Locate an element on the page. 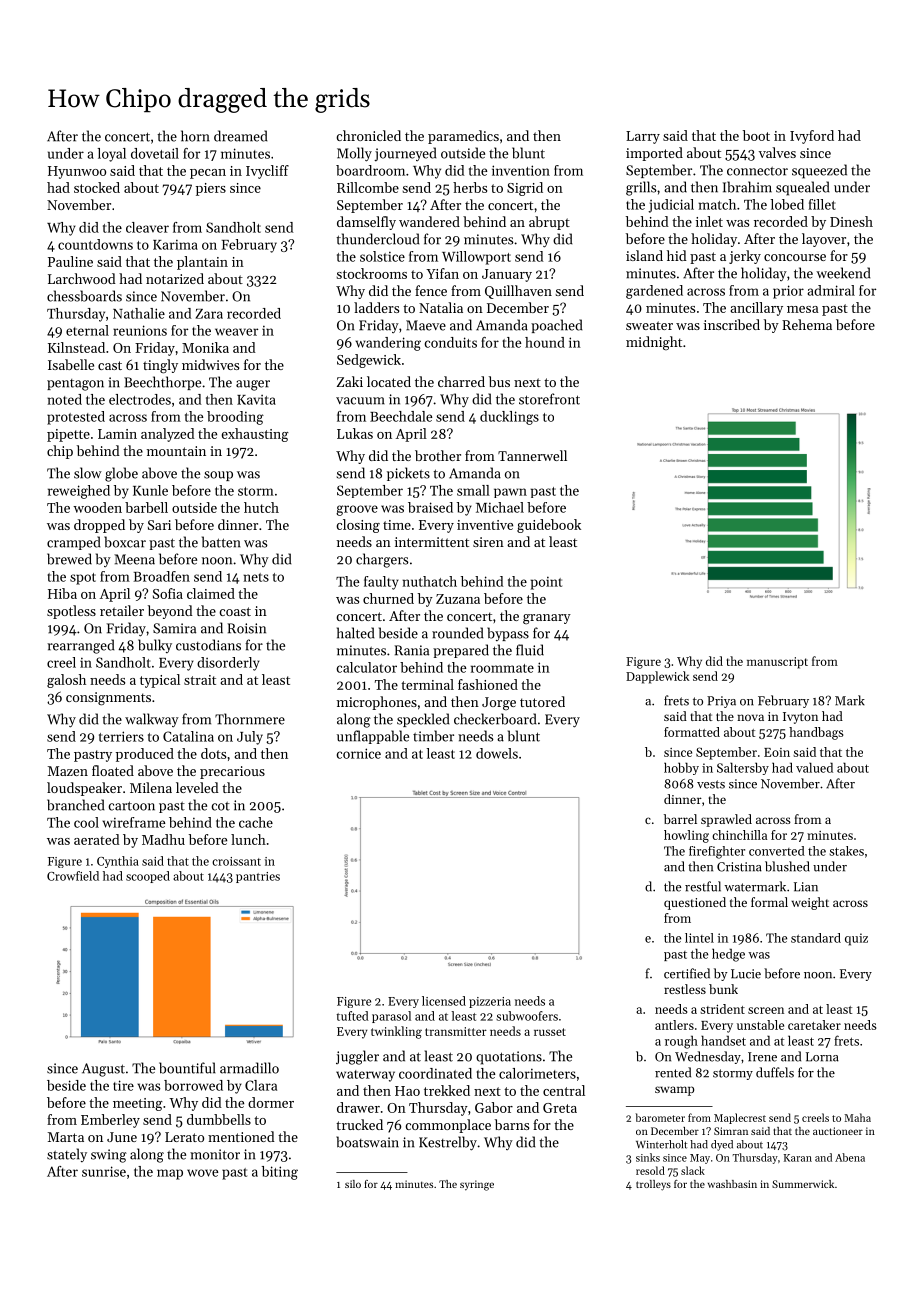 Image resolution: width=924 pixels, height=1308 pixels. Maha is located at coordinates (857, 1117).
